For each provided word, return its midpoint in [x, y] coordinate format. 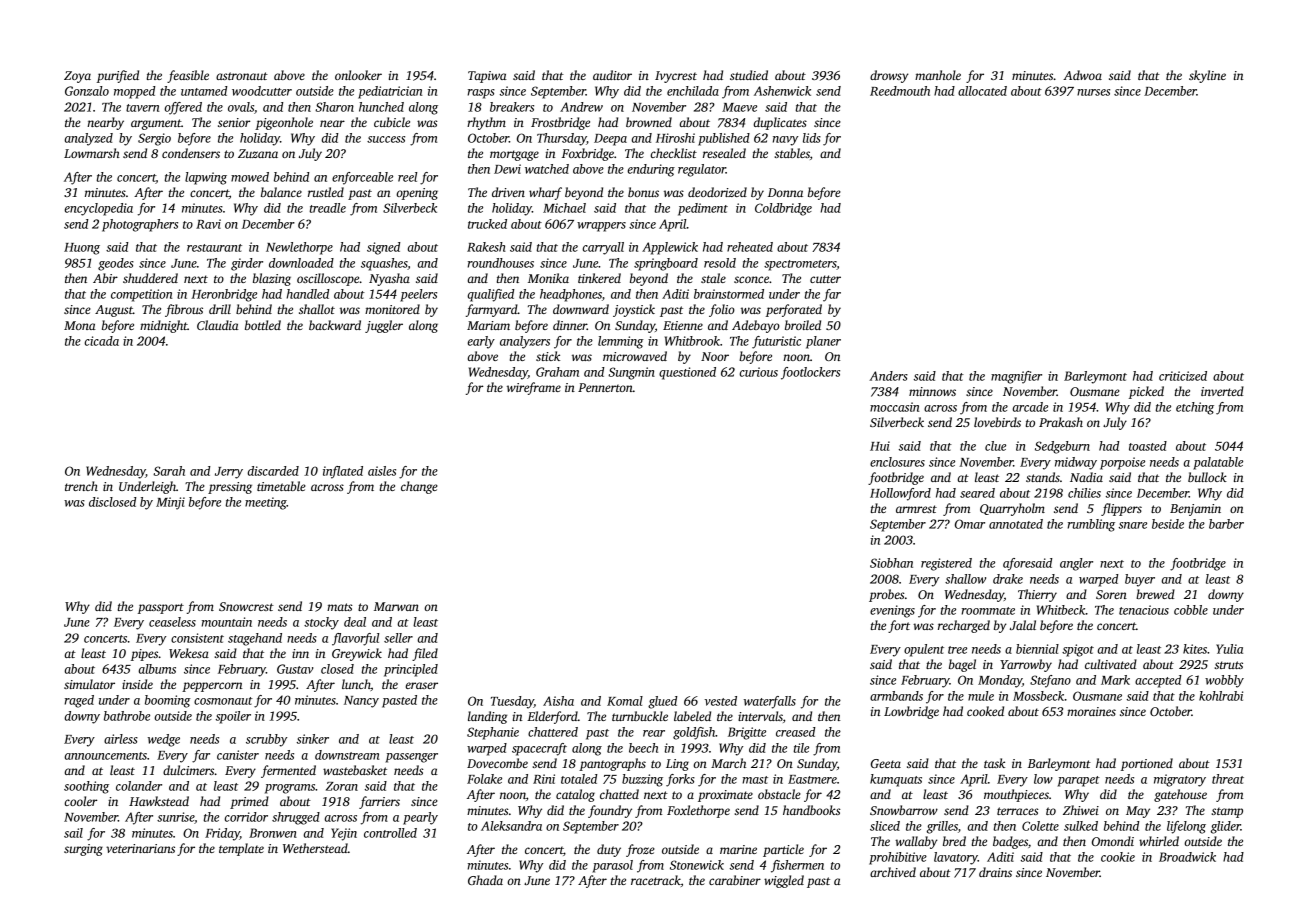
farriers [379, 802]
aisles [382, 471]
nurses [1093, 92]
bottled [263, 325]
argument [156, 124]
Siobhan [891, 563]
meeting [266, 503]
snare [1133, 525]
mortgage [514, 155]
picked [1146, 392]
